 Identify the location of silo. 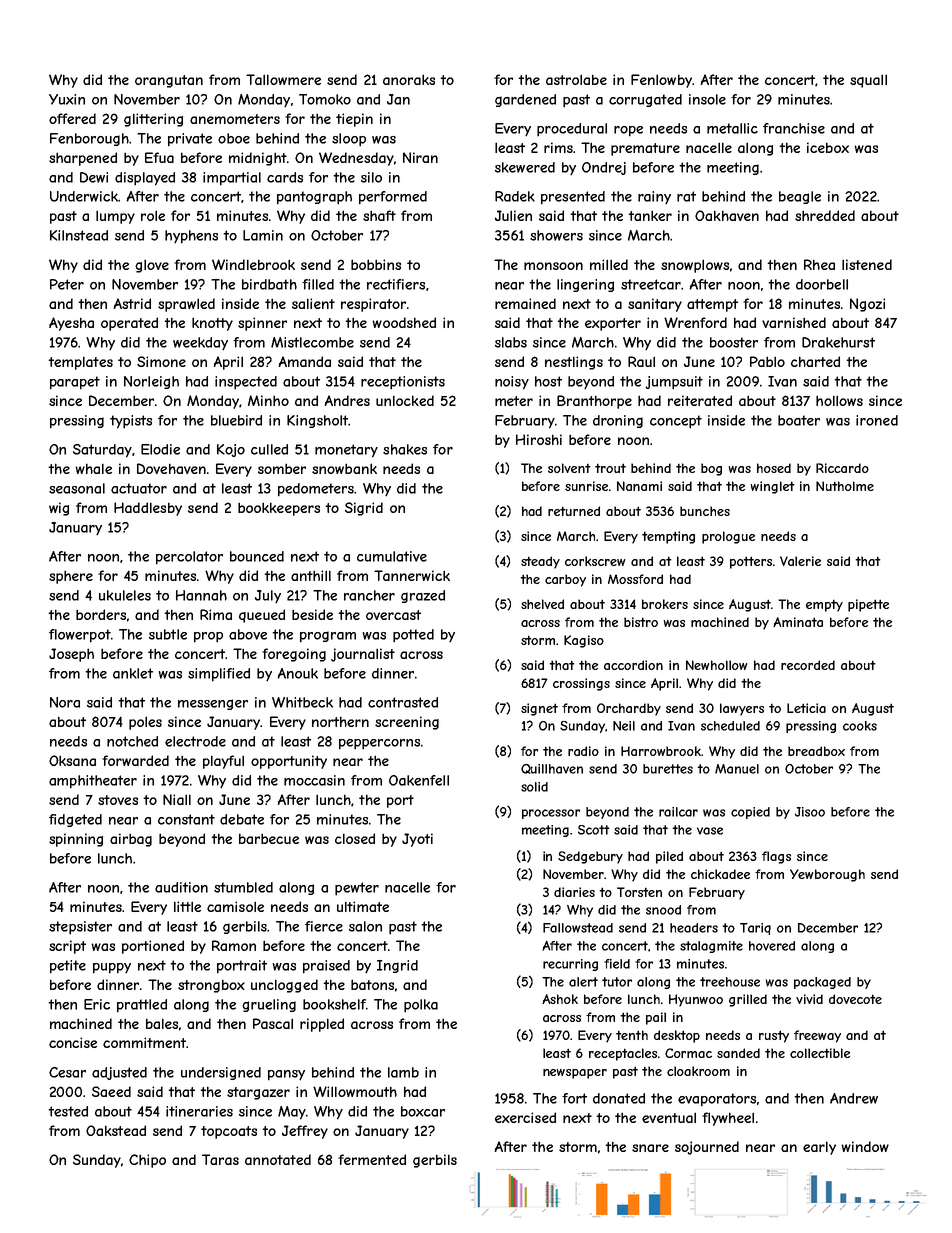
(371, 177).
